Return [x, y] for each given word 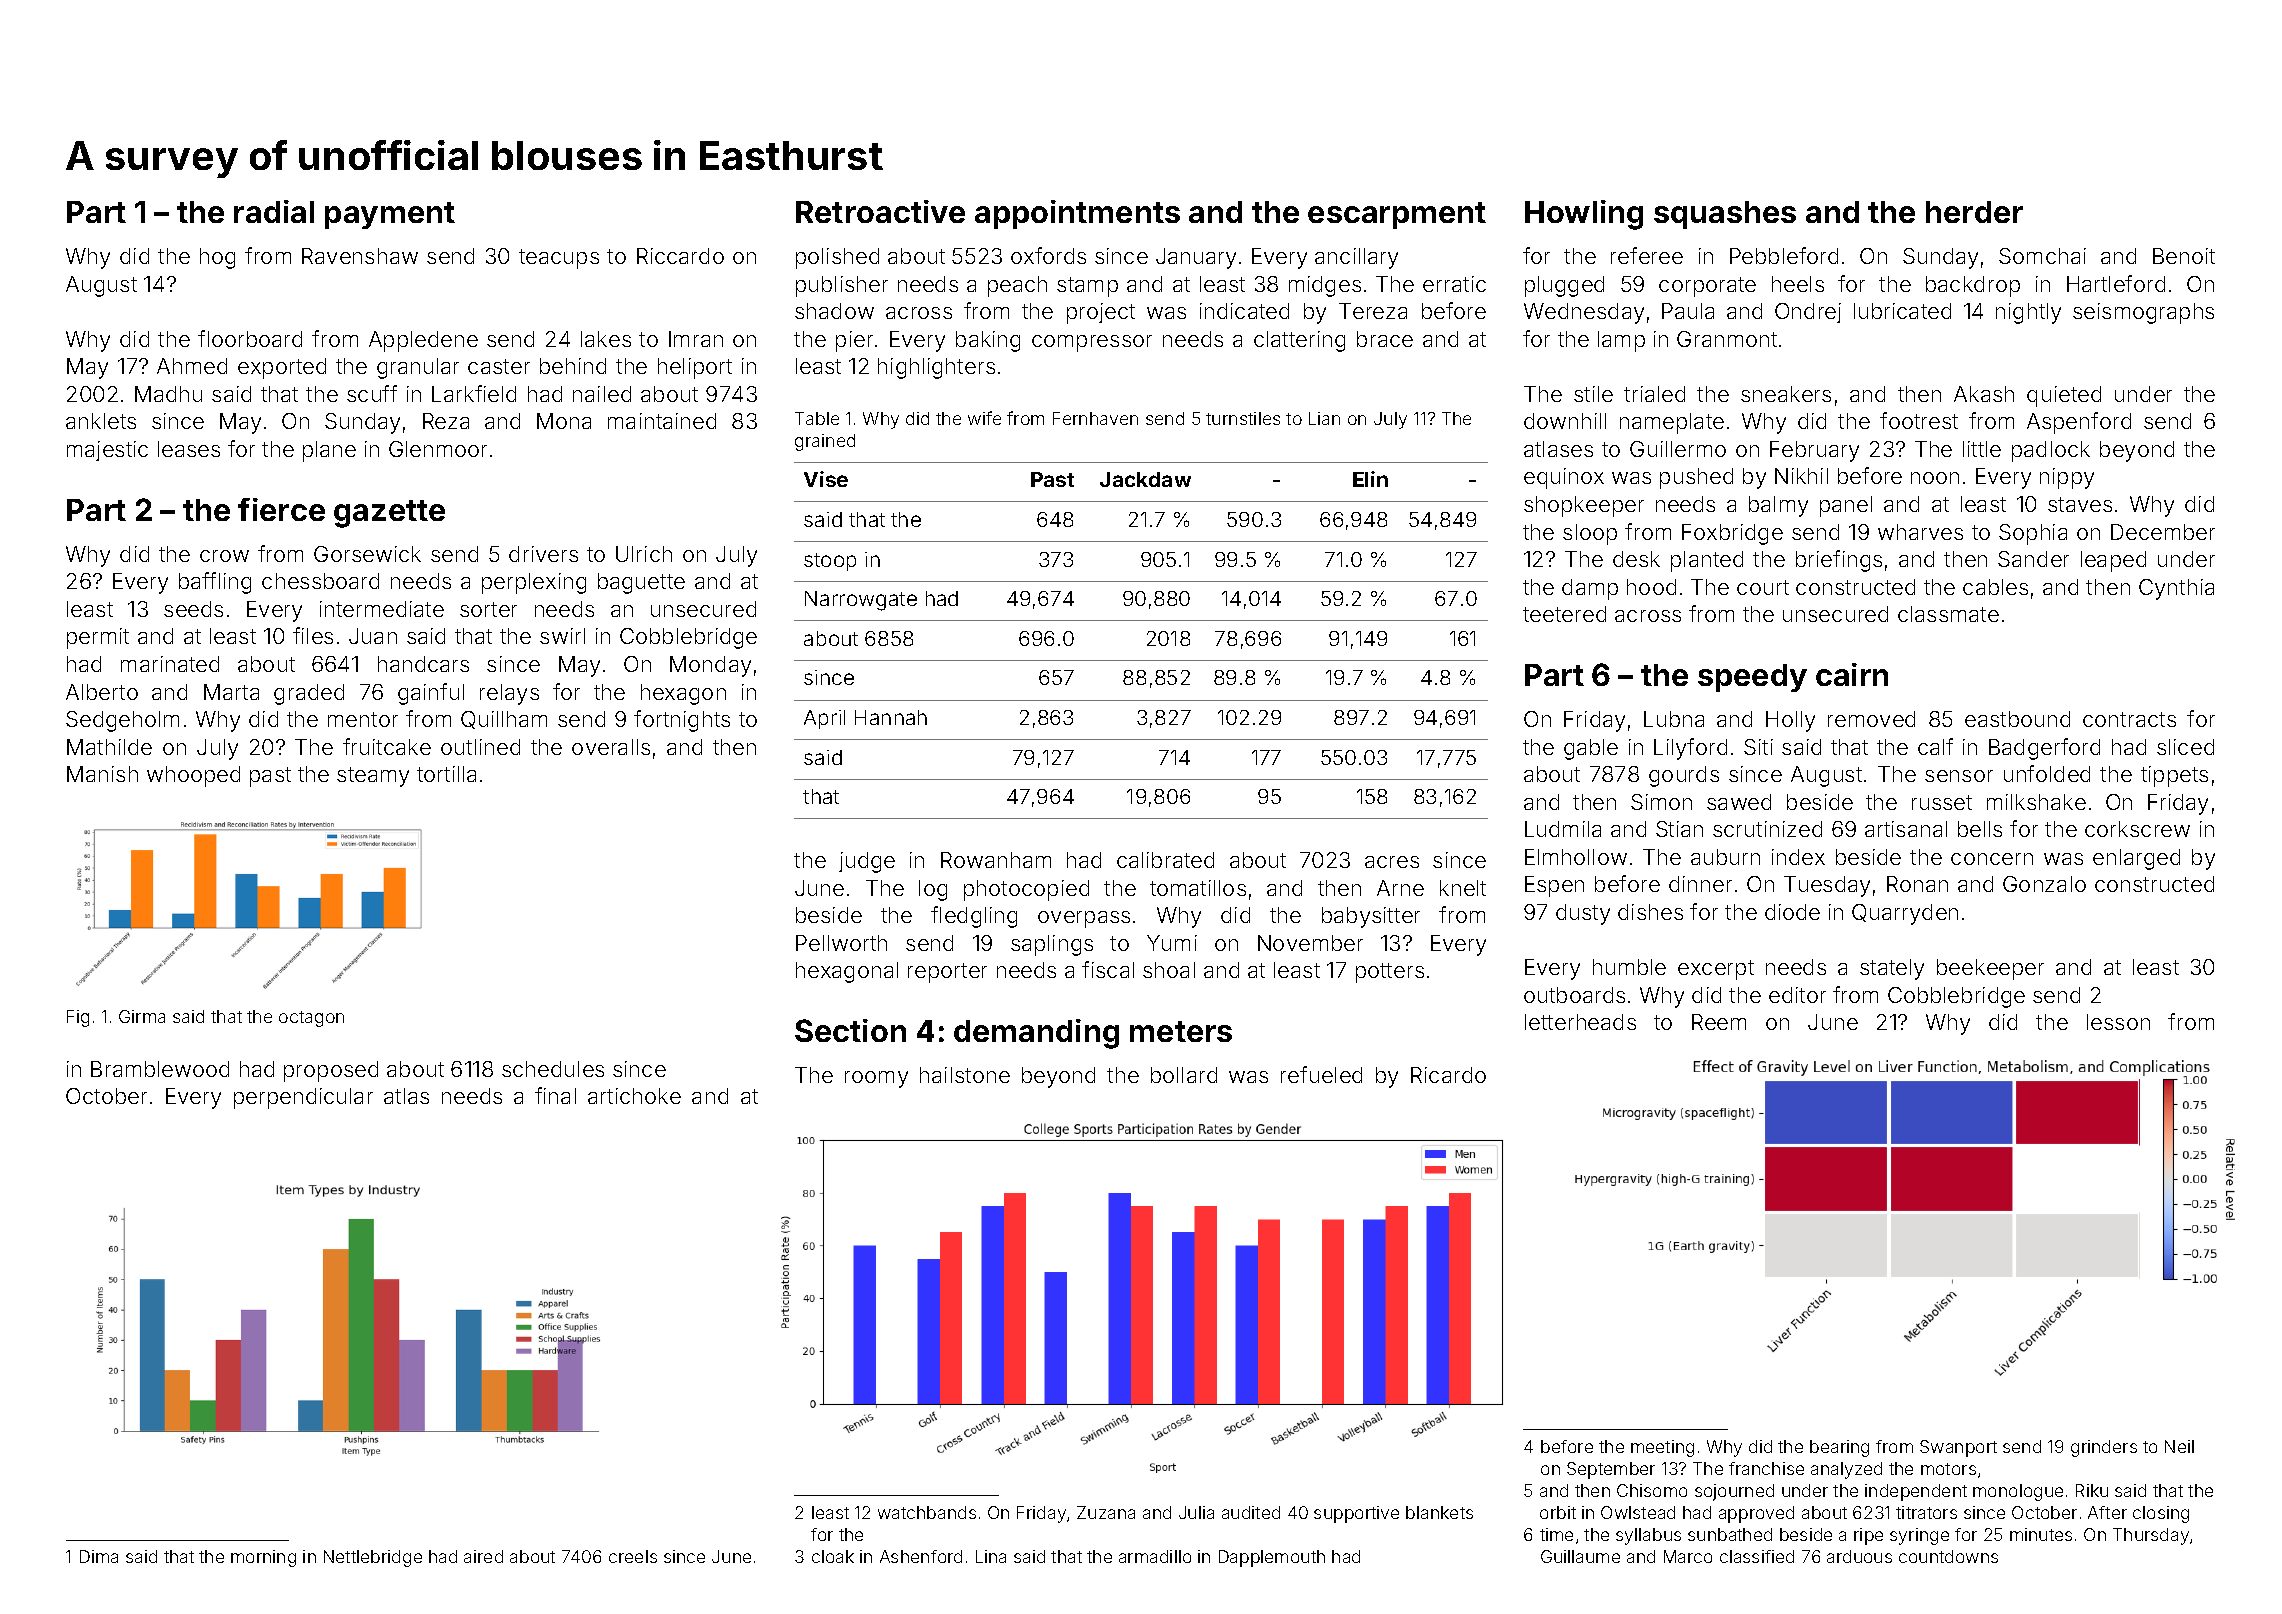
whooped [193, 776]
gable [1591, 749]
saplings [1052, 945]
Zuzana [1106, 1512]
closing [2161, 1514]
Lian [1324, 418]
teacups [559, 259]
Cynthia [2176, 589]
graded [309, 694]
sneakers [1786, 394]
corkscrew [2137, 829]
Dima [99, 1556]
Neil [2179, 1446]
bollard [1184, 1075]
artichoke [634, 1096]
